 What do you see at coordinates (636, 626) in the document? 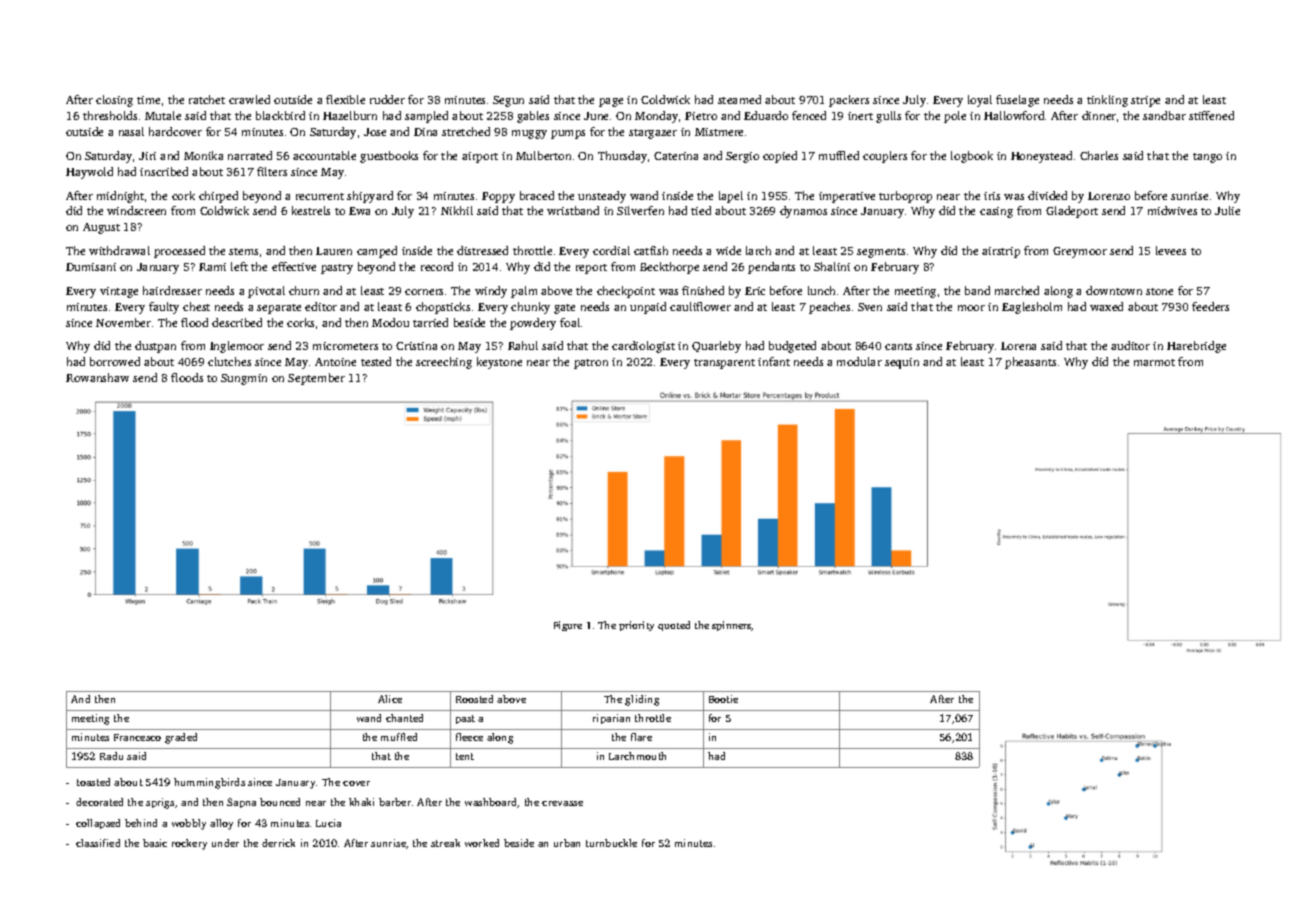
I see `priority` at bounding box center [636, 626].
